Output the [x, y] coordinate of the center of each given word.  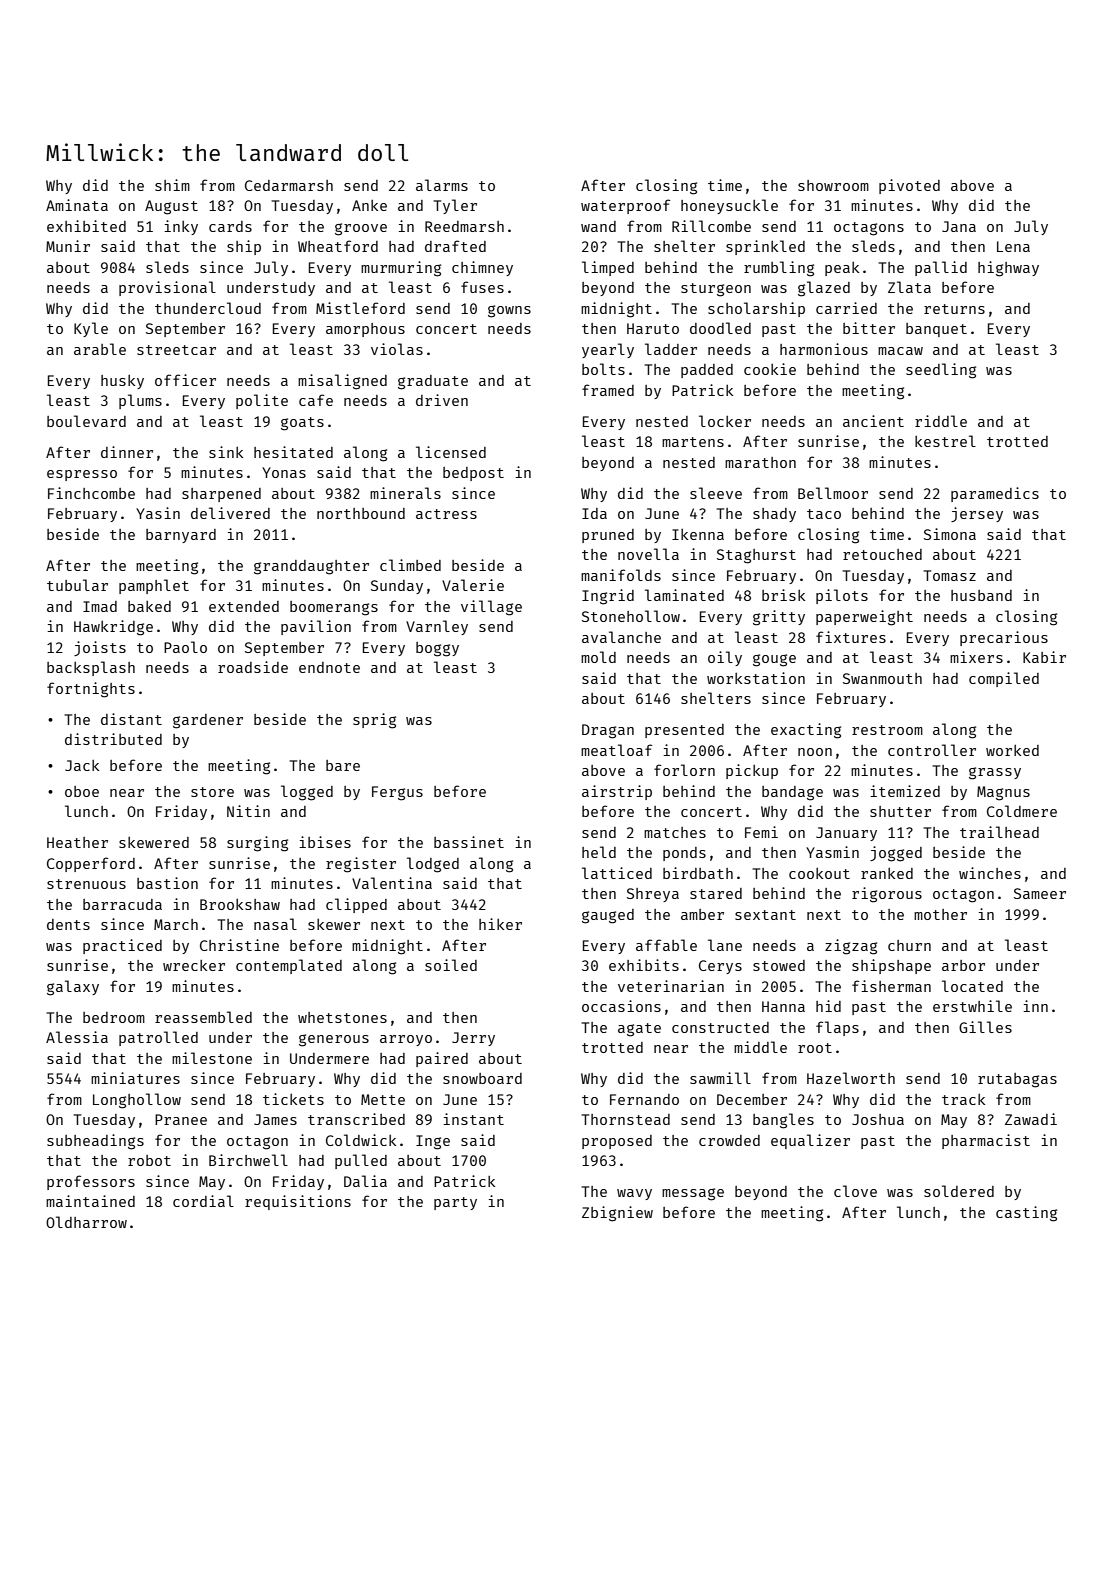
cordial [203, 1201]
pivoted [909, 186]
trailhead [999, 832]
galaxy [73, 988]
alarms [442, 185]
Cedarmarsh [289, 185]
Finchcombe [91, 493]
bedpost [473, 474]
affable [666, 945]
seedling [941, 371]
